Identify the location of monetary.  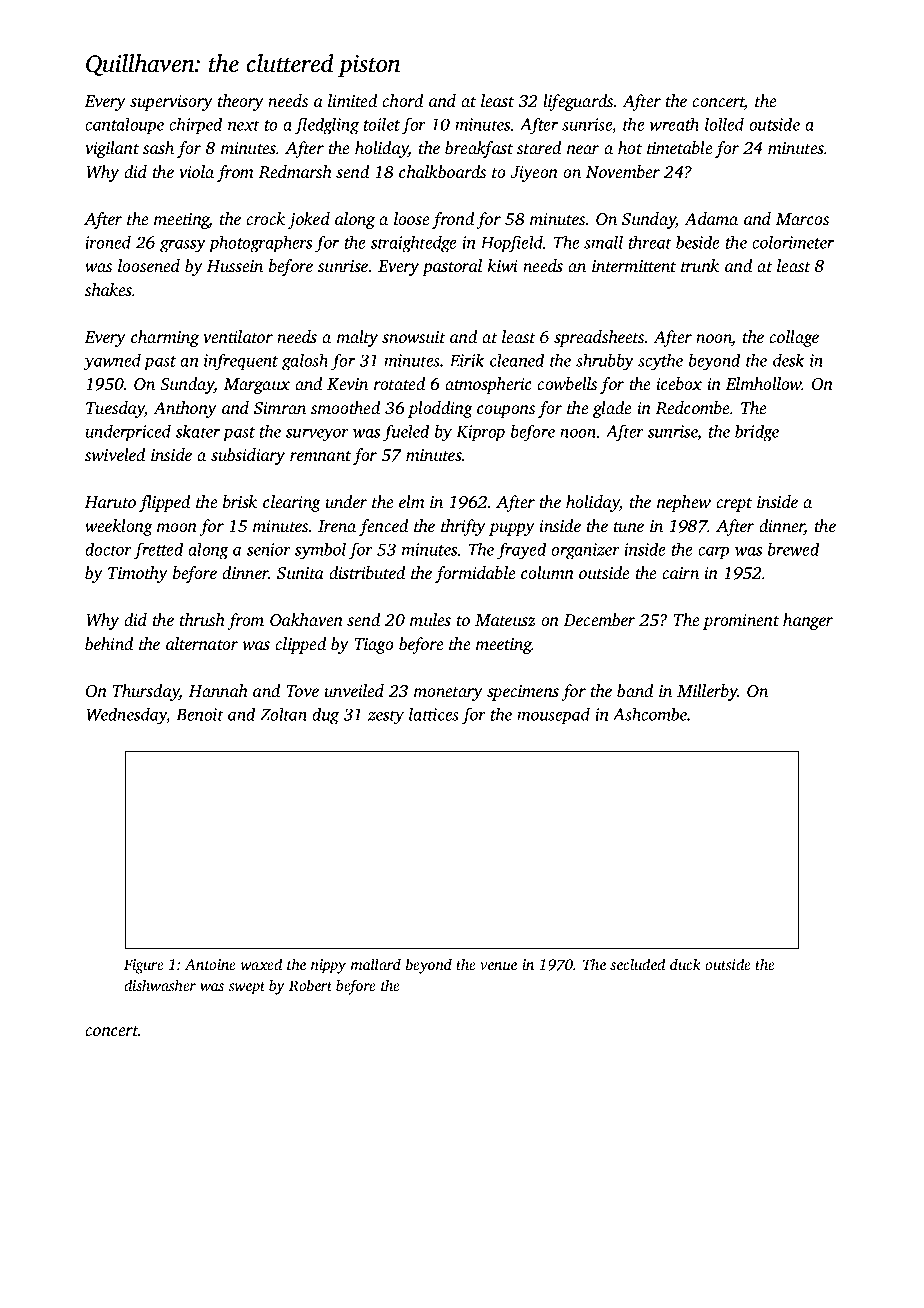
(448, 694).
